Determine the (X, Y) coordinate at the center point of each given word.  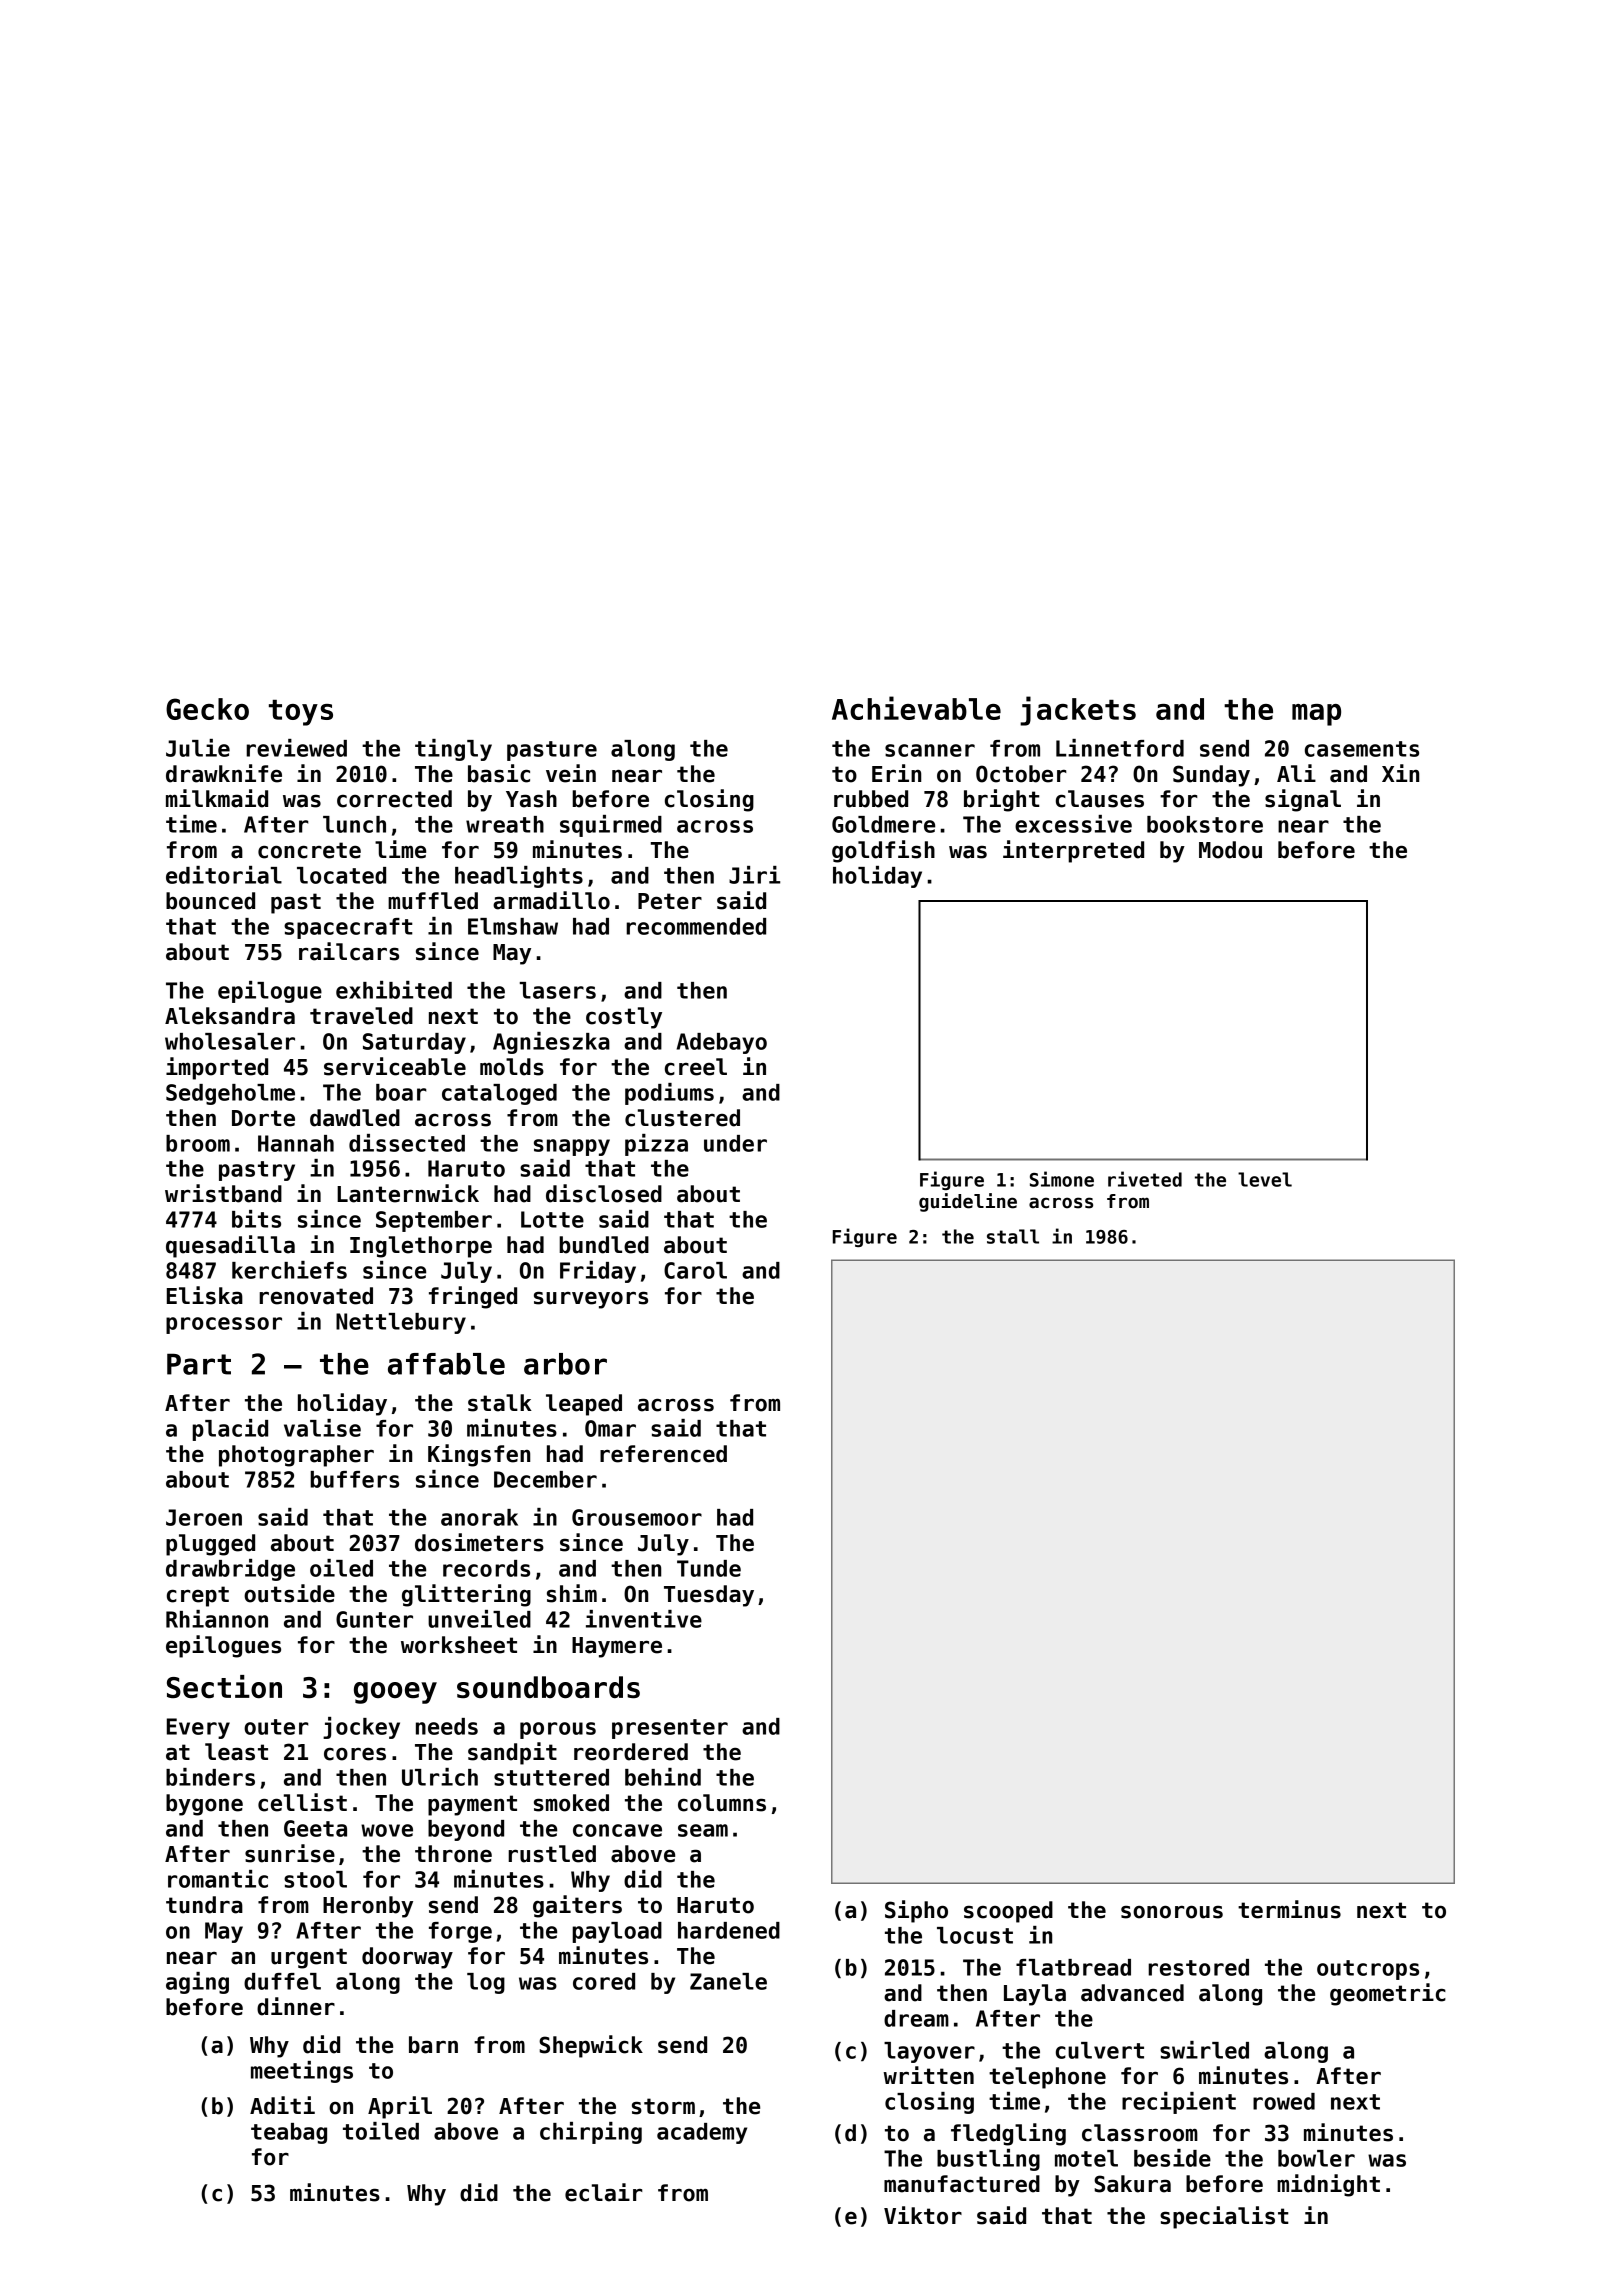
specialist (1224, 2217)
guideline (968, 1202)
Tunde (709, 1568)
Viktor (923, 2215)
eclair (604, 2192)
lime (400, 849)
